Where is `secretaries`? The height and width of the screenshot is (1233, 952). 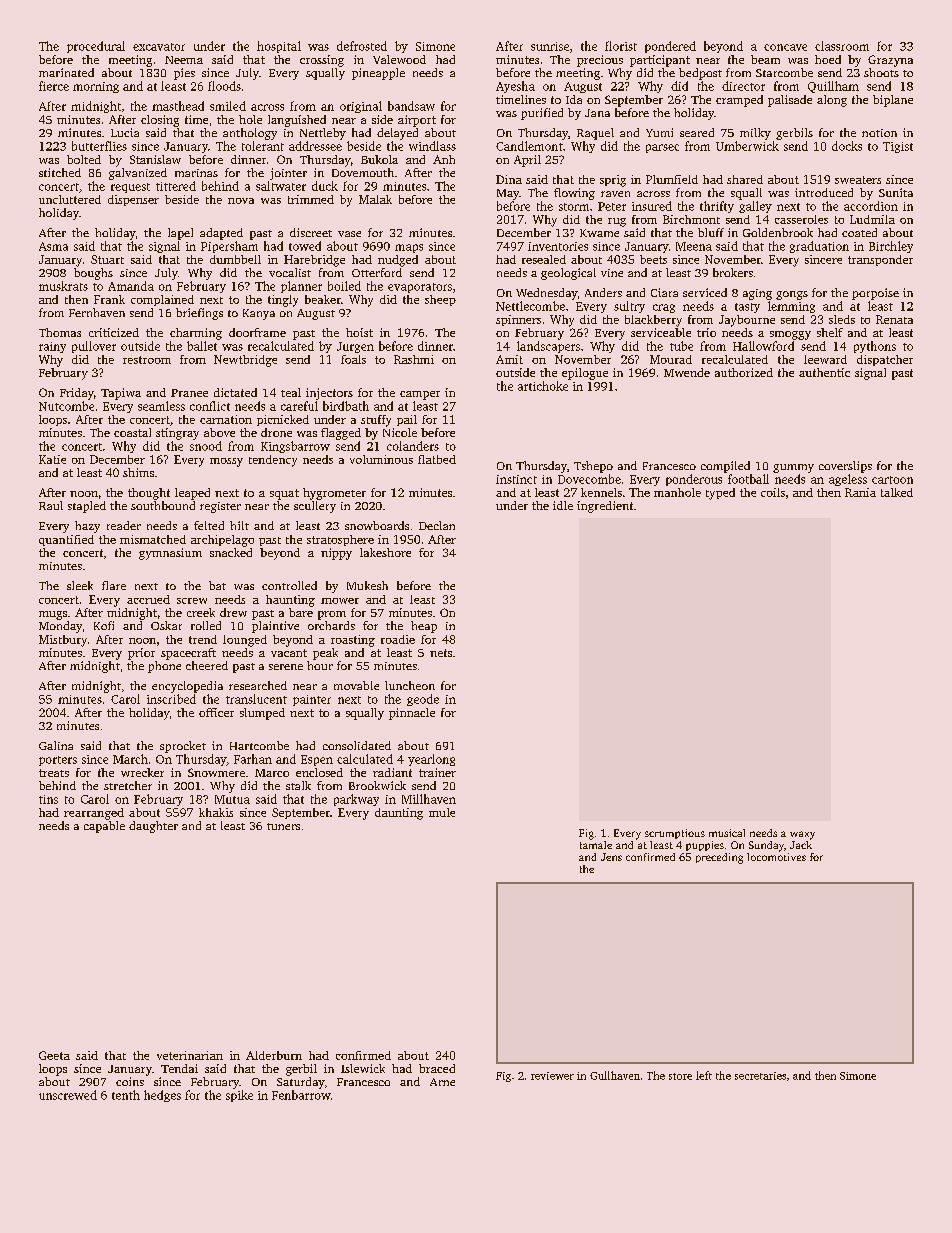
secretaries is located at coordinates (760, 1076).
